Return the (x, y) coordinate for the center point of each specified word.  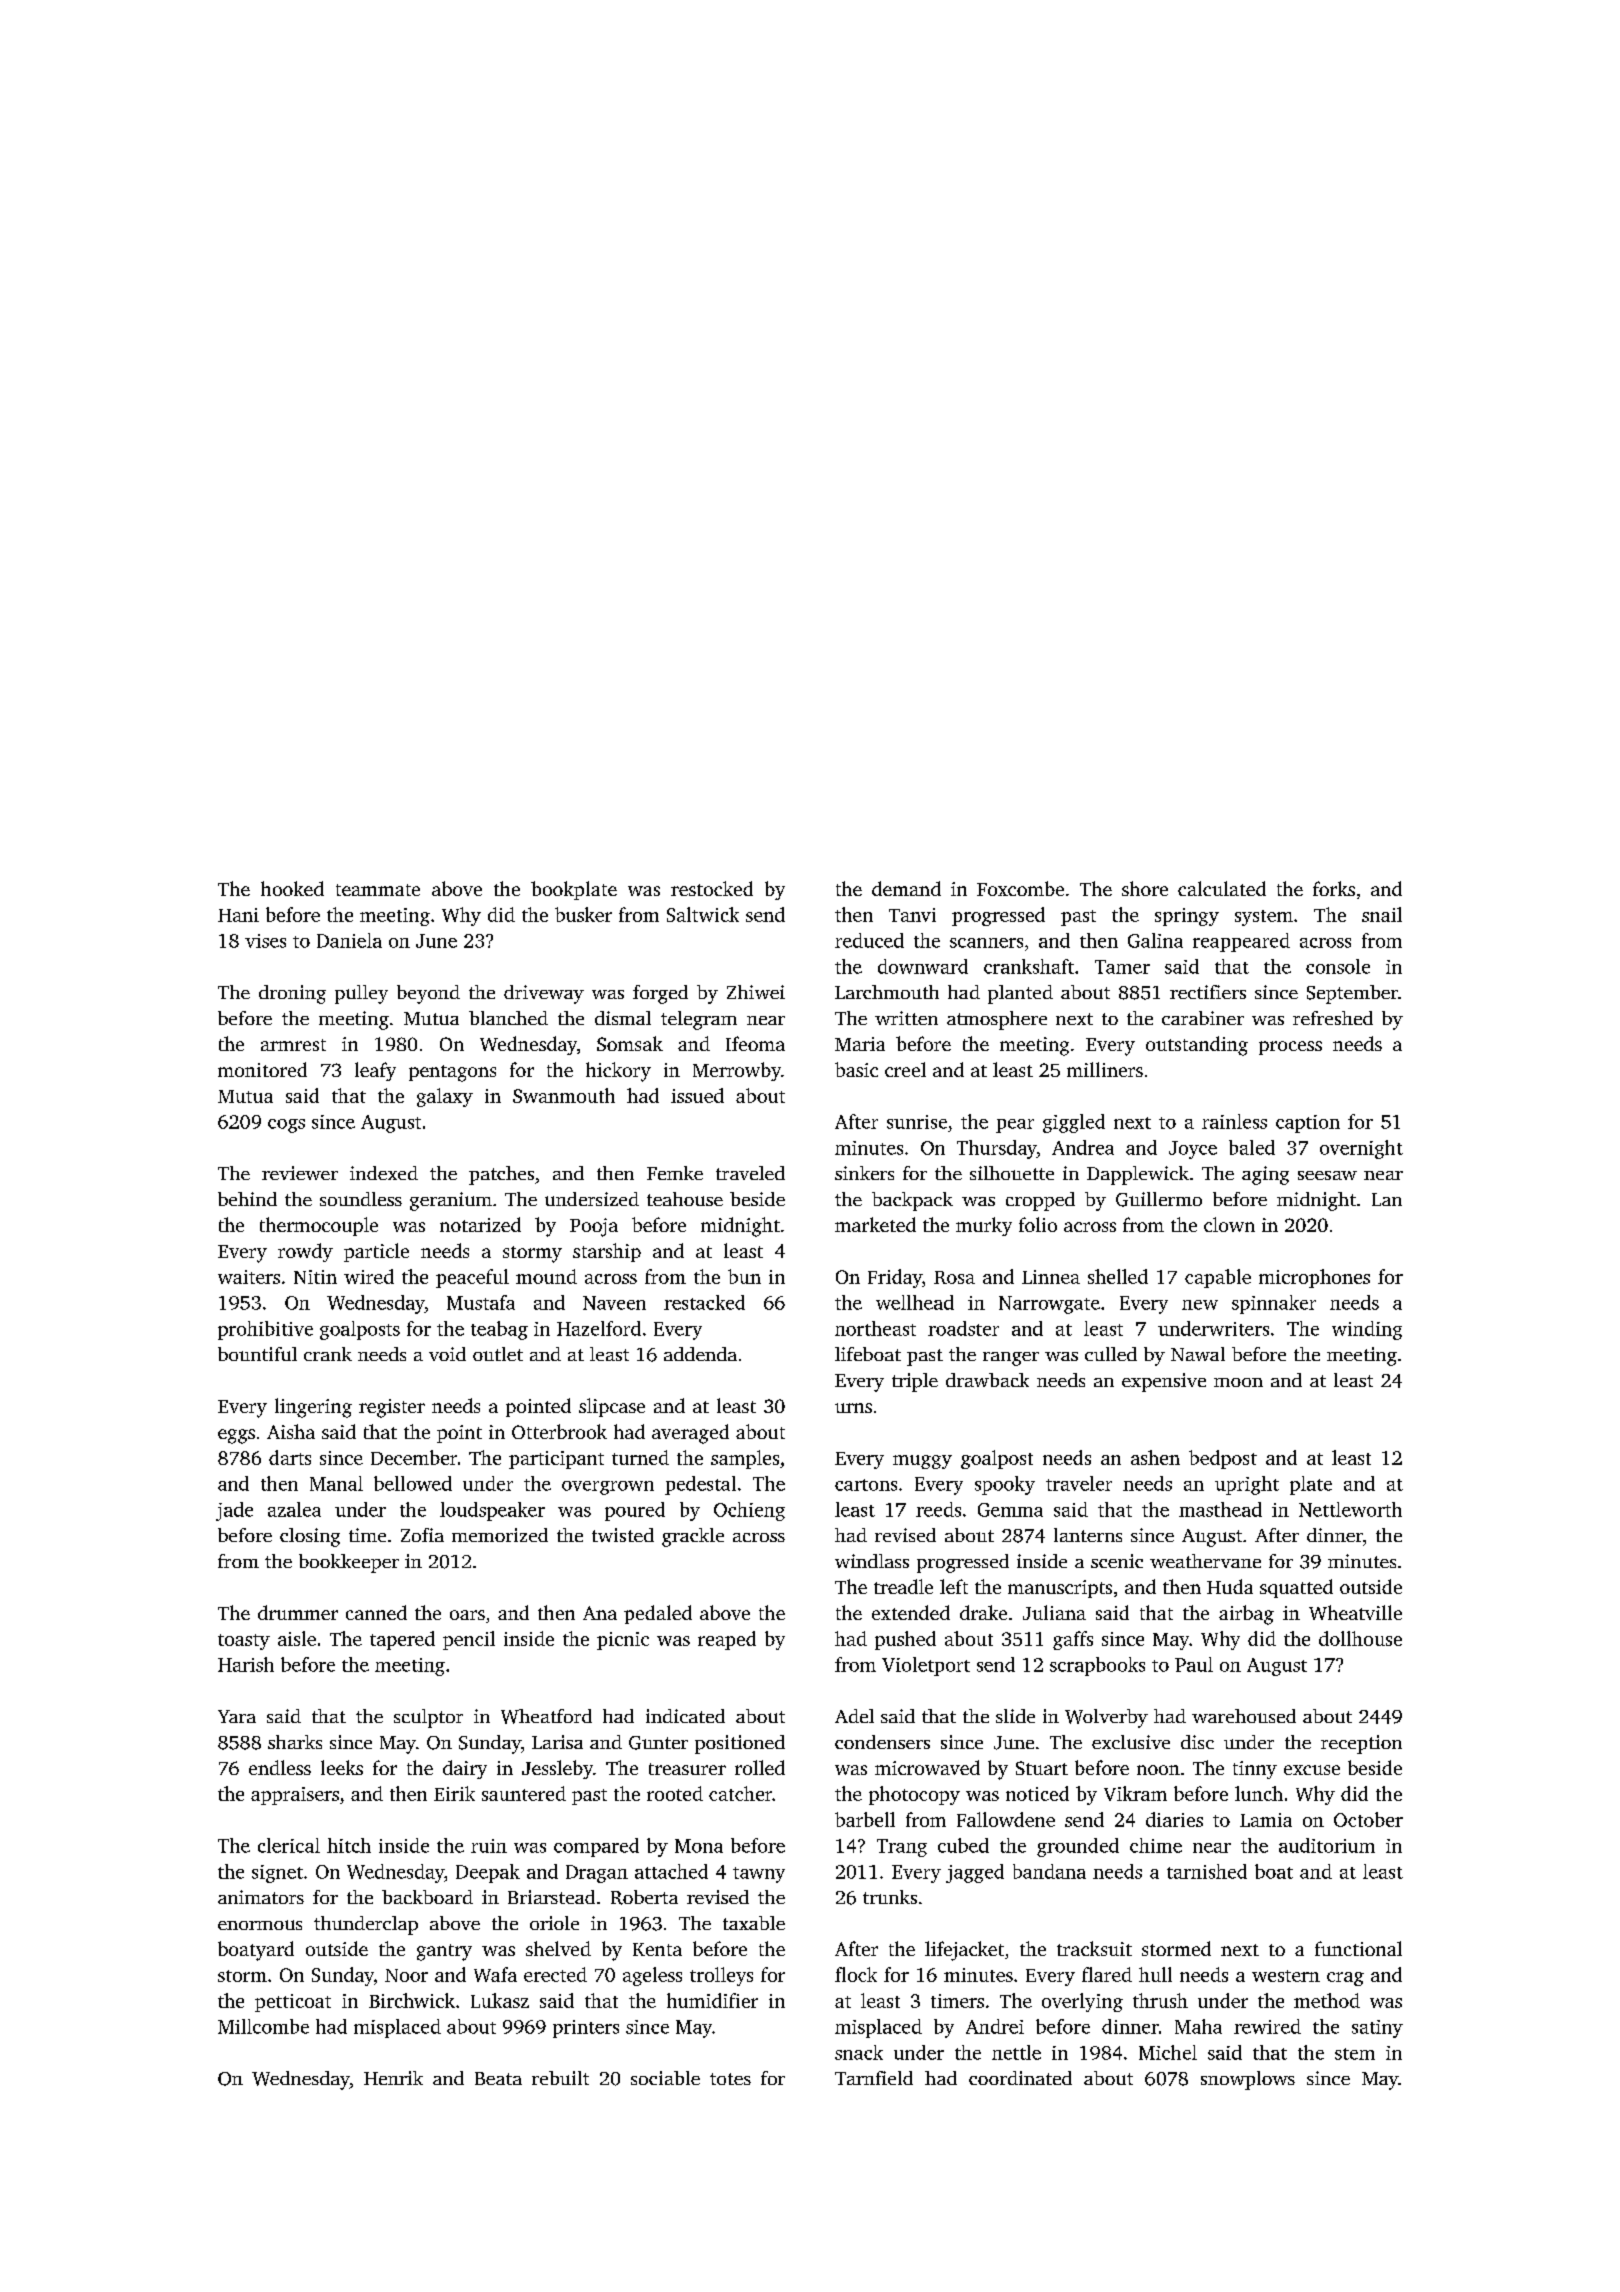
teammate (378, 890)
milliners (1105, 1069)
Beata (498, 2078)
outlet (498, 1354)
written (906, 1018)
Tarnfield (874, 2078)
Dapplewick (1138, 1175)
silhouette (1012, 1173)
